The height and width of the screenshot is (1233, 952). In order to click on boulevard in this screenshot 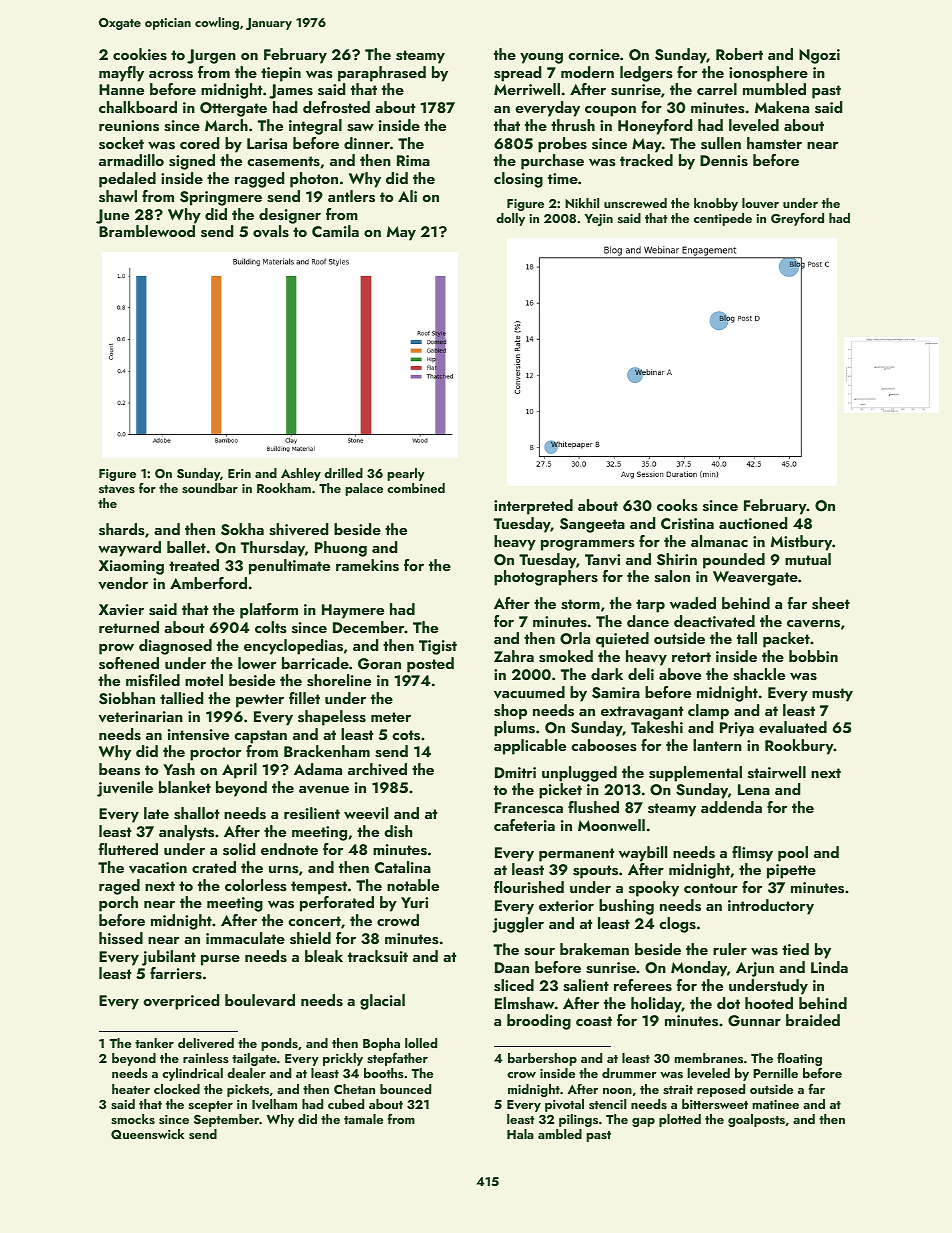, I will do `click(260, 1000)`.
